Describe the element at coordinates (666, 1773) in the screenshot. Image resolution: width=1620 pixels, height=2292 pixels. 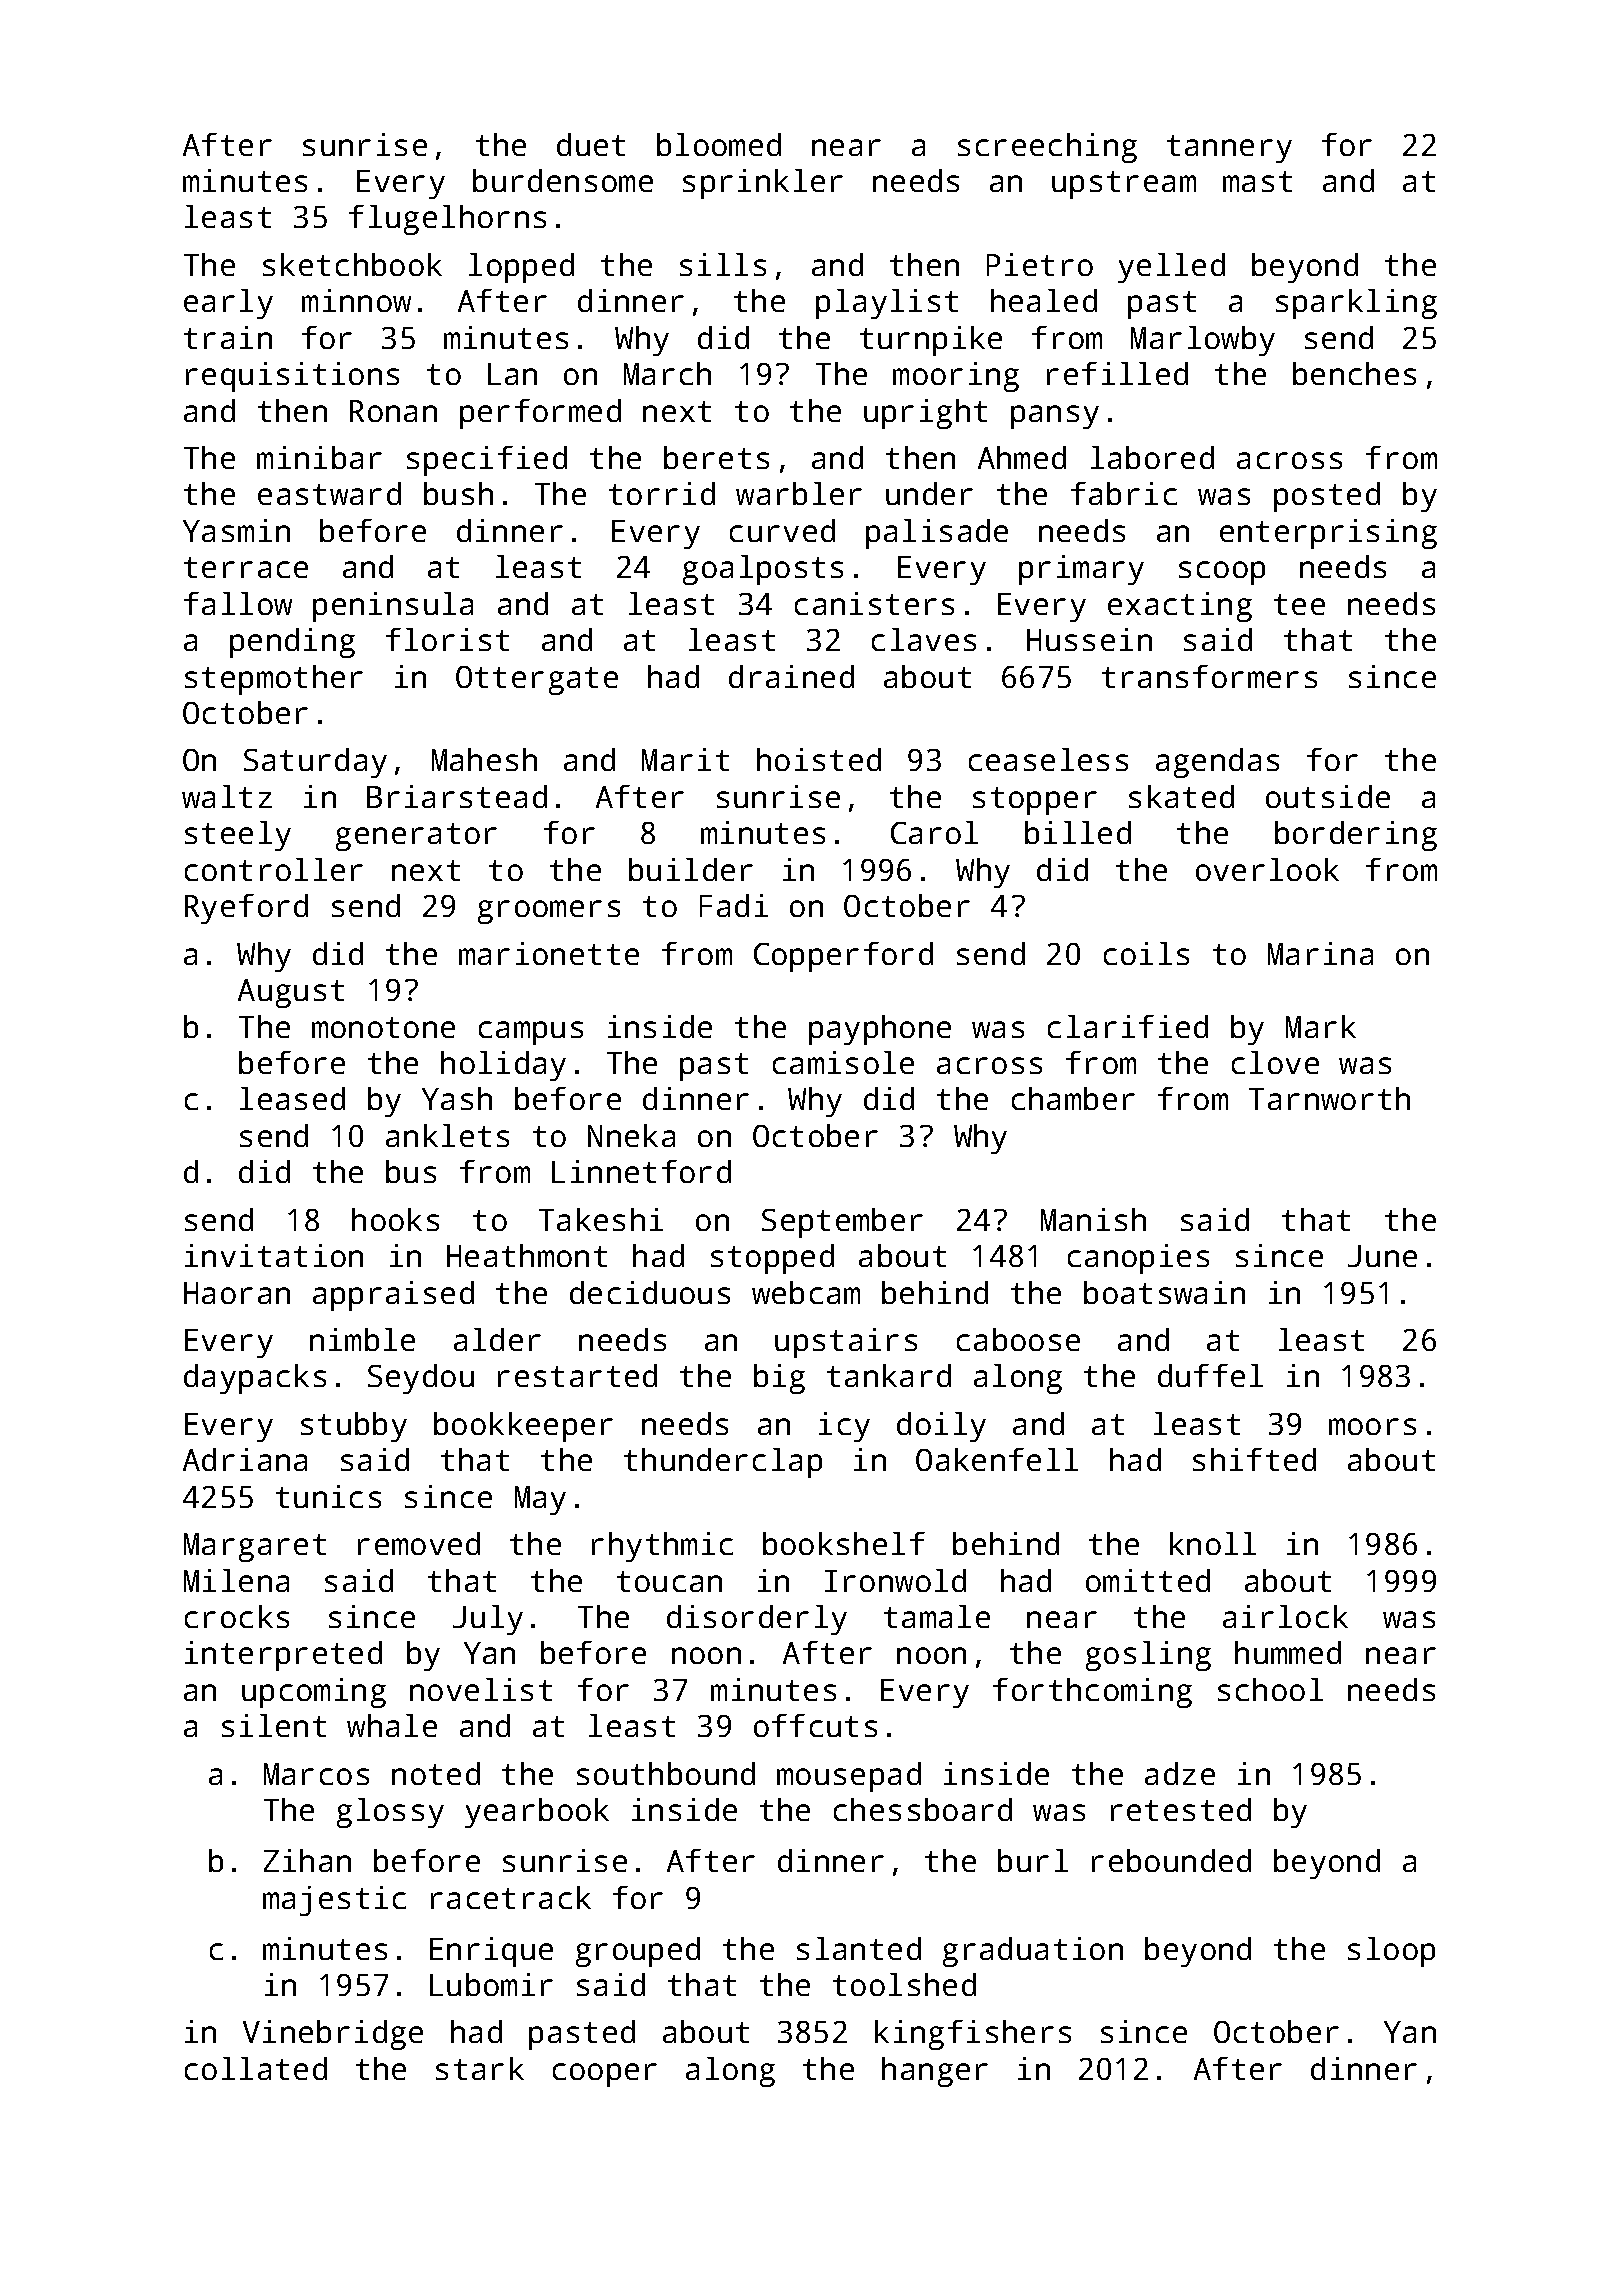
I see `southbound` at that location.
